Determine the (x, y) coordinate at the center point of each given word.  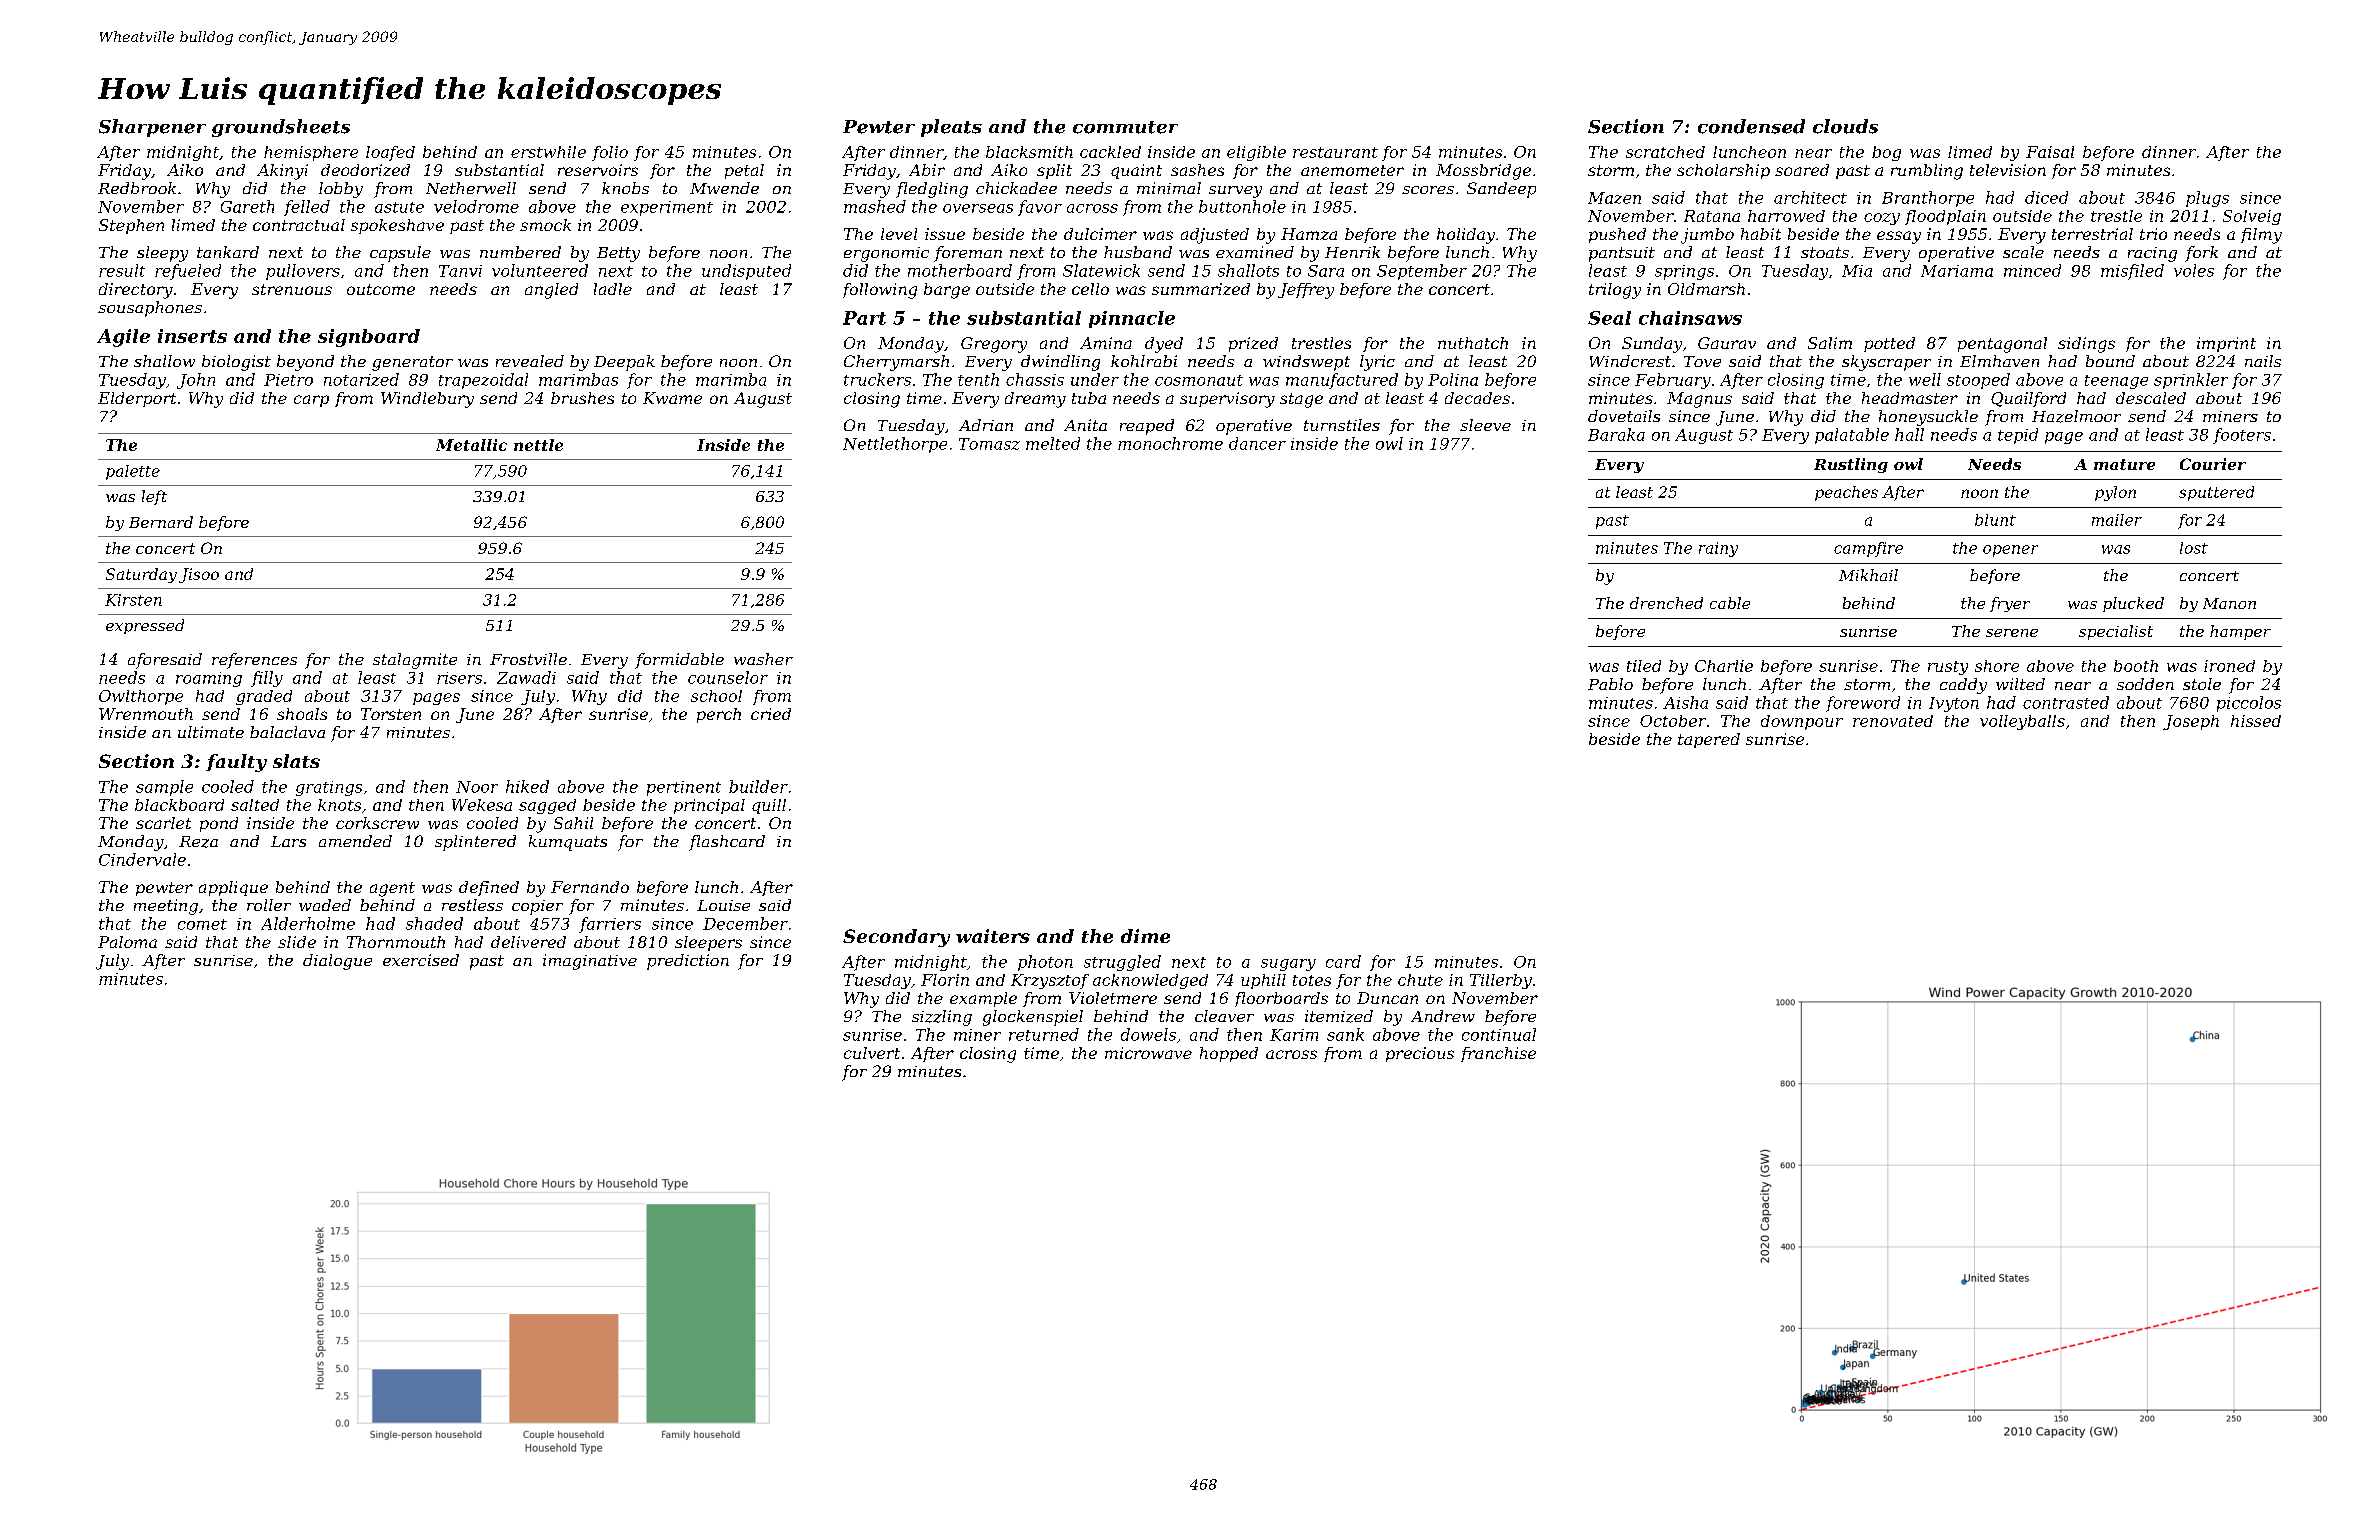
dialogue (337, 962)
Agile (123, 338)
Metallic (471, 445)
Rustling (1851, 465)
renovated (1893, 721)
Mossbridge (1483, 172)
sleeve (1485, 425)
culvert (872, 1053)
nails (2263, 361)
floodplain (1945, 217)
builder (758, 786)
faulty (236, 763)
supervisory (1227, 400)
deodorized (365, 170)
